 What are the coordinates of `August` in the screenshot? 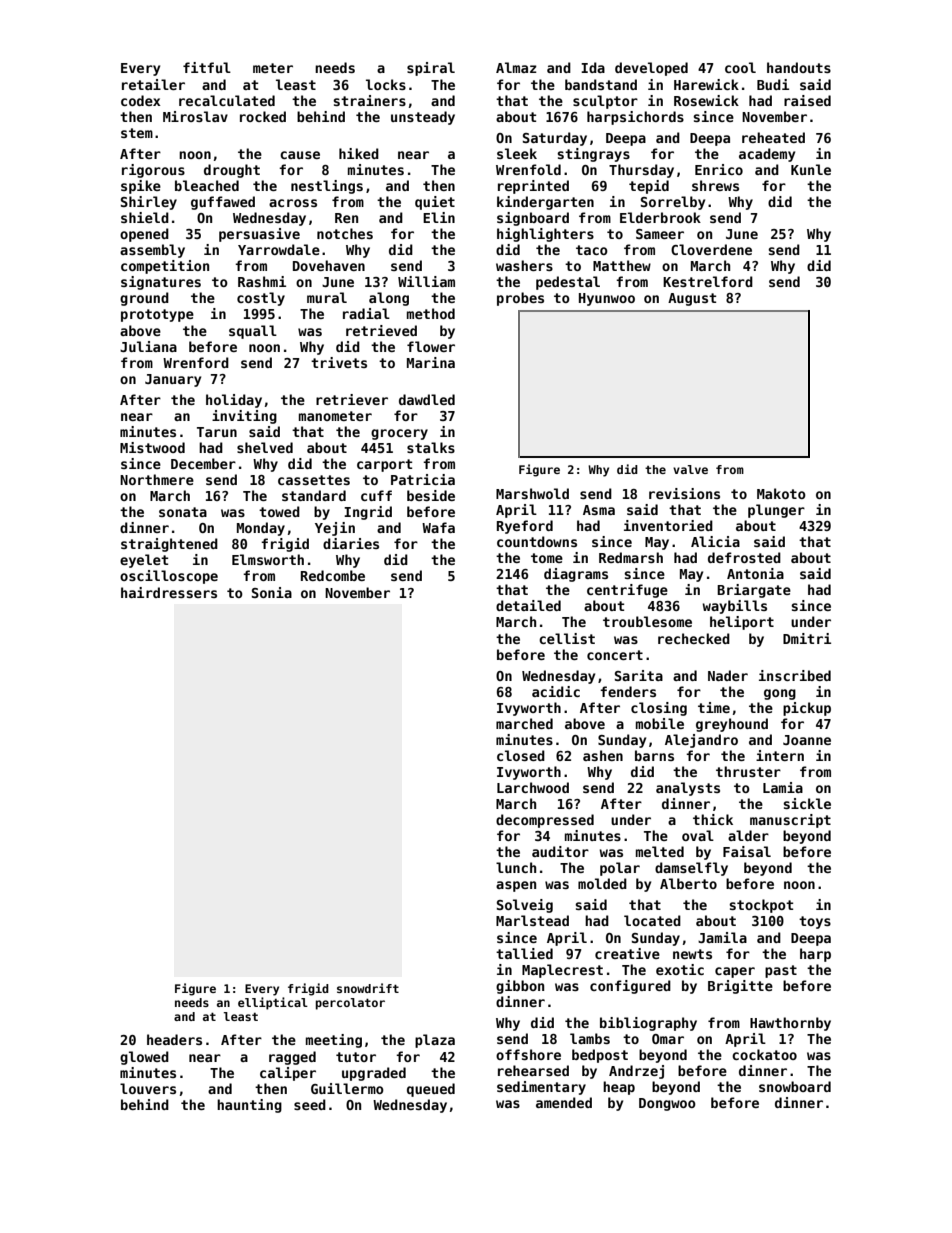 It's located at (692, 299).
